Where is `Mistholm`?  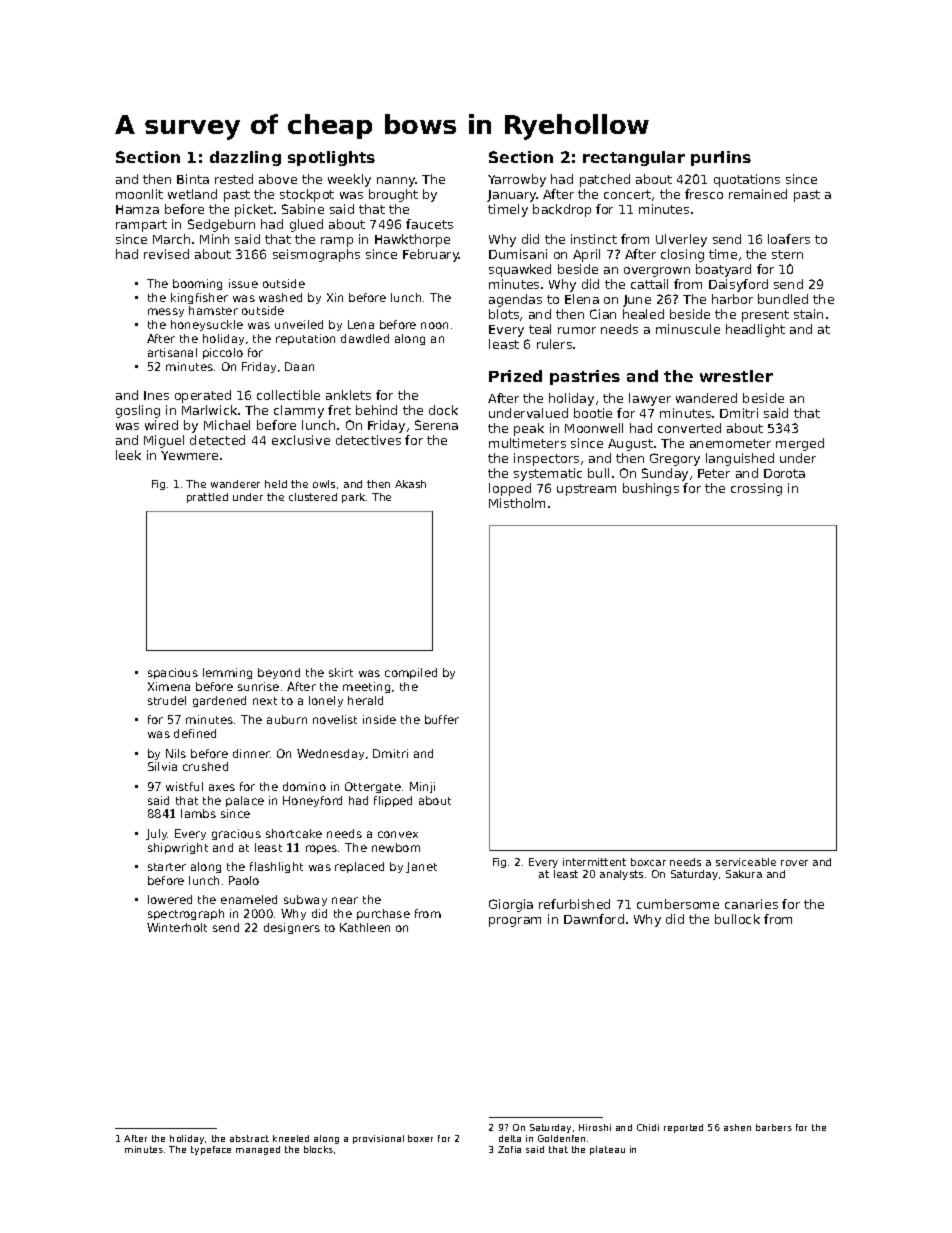
Mistholm is located at coordinates (517, 503).
